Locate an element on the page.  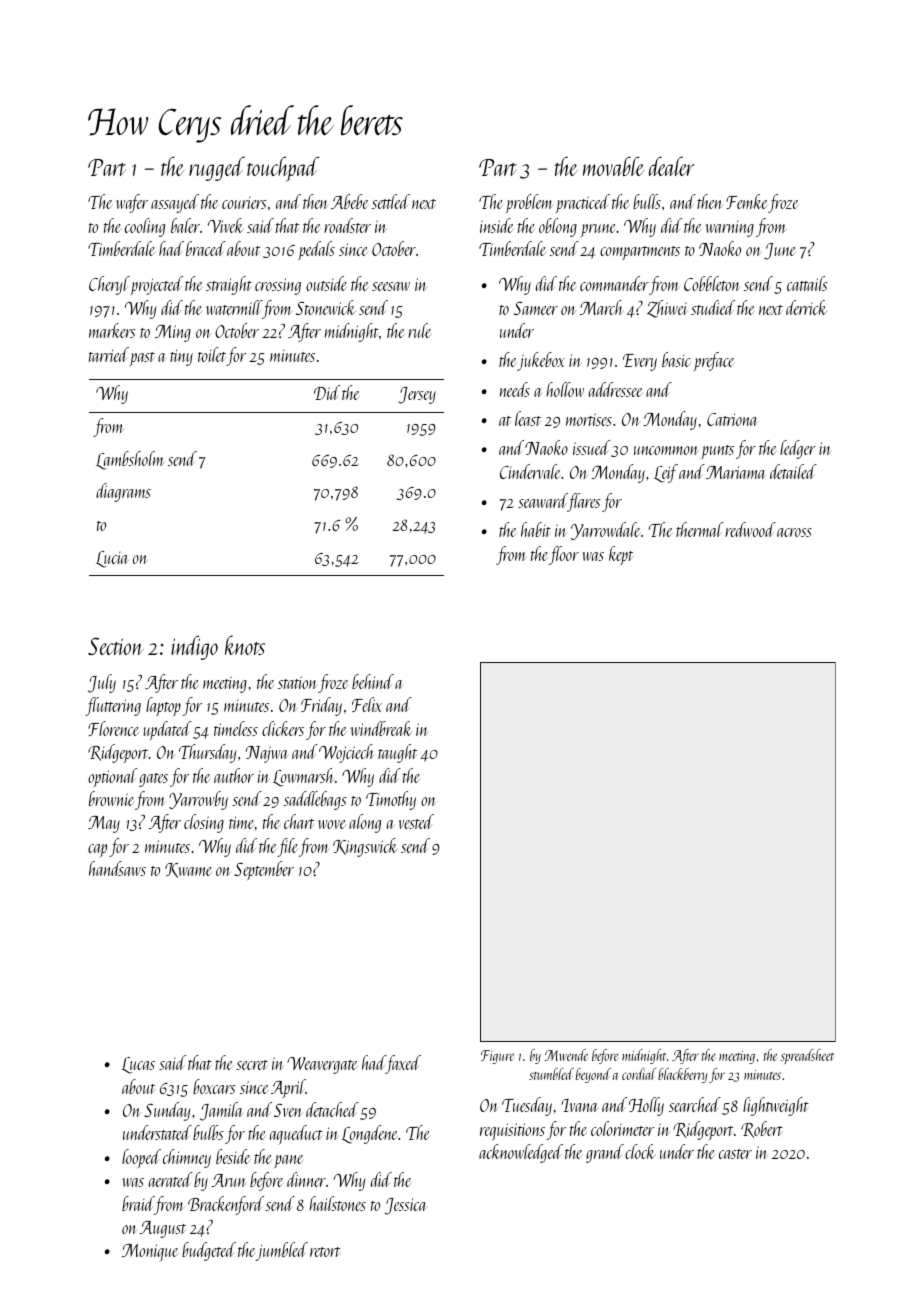
closing is located at coordinates (204, 823).
